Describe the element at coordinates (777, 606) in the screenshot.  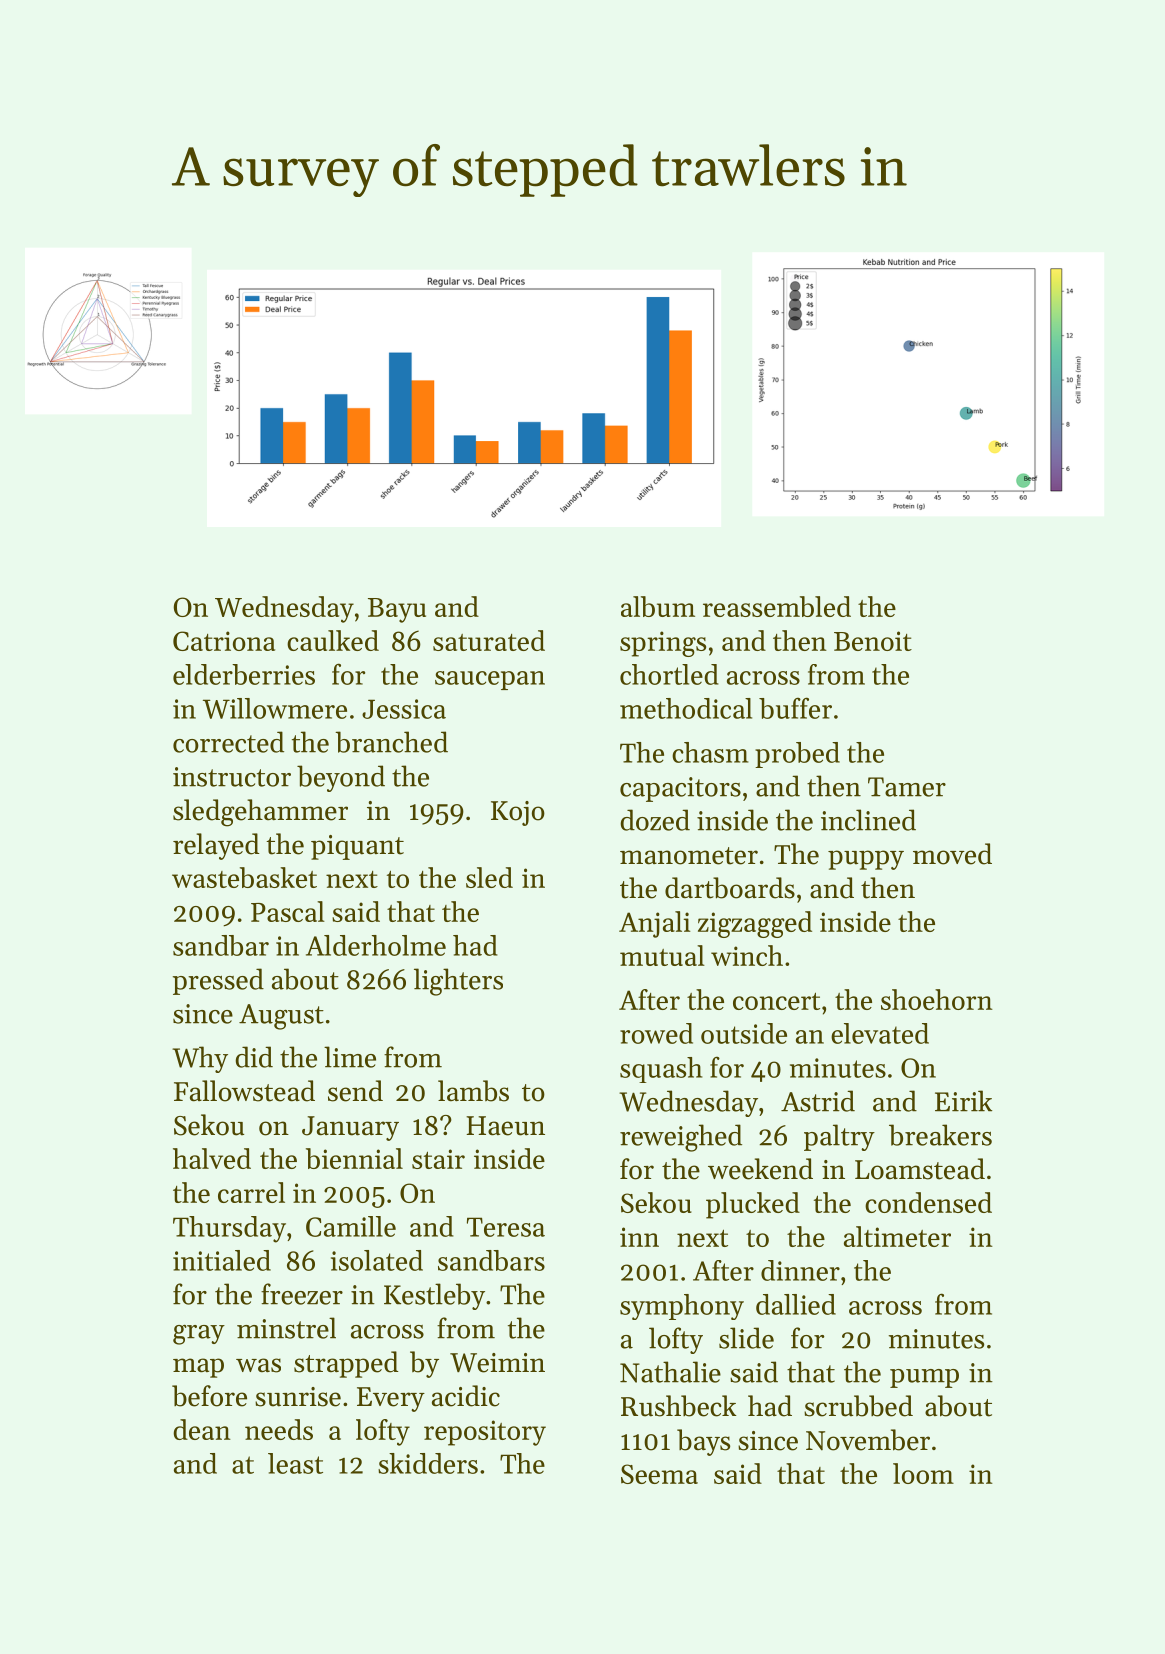
I see `reassembled` at that location.
